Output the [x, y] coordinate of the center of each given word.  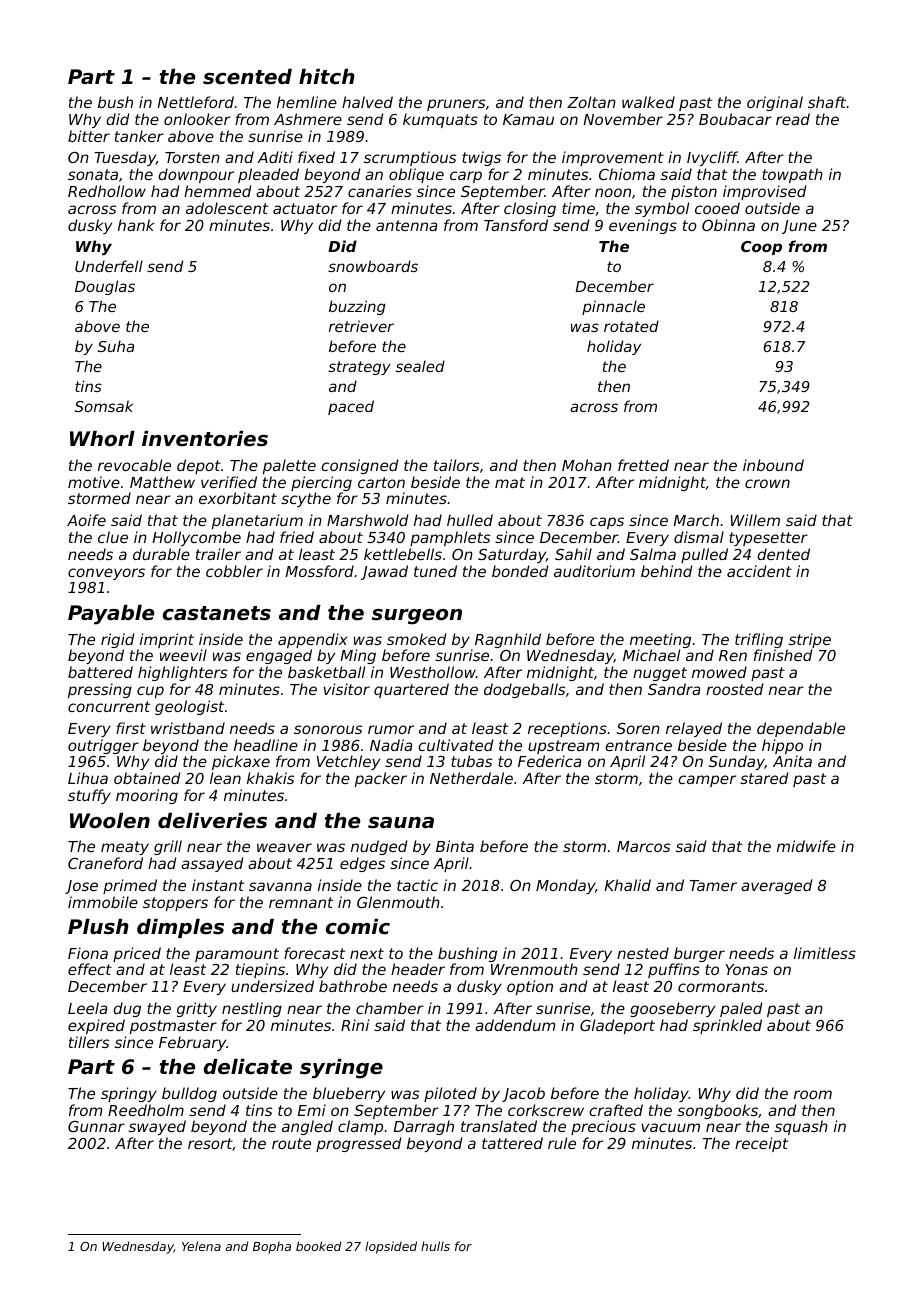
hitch [327, 77]
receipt [761, 1144]
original [775, 103]
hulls [435, 1246]
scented [247, 77]
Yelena [201, 1246]
